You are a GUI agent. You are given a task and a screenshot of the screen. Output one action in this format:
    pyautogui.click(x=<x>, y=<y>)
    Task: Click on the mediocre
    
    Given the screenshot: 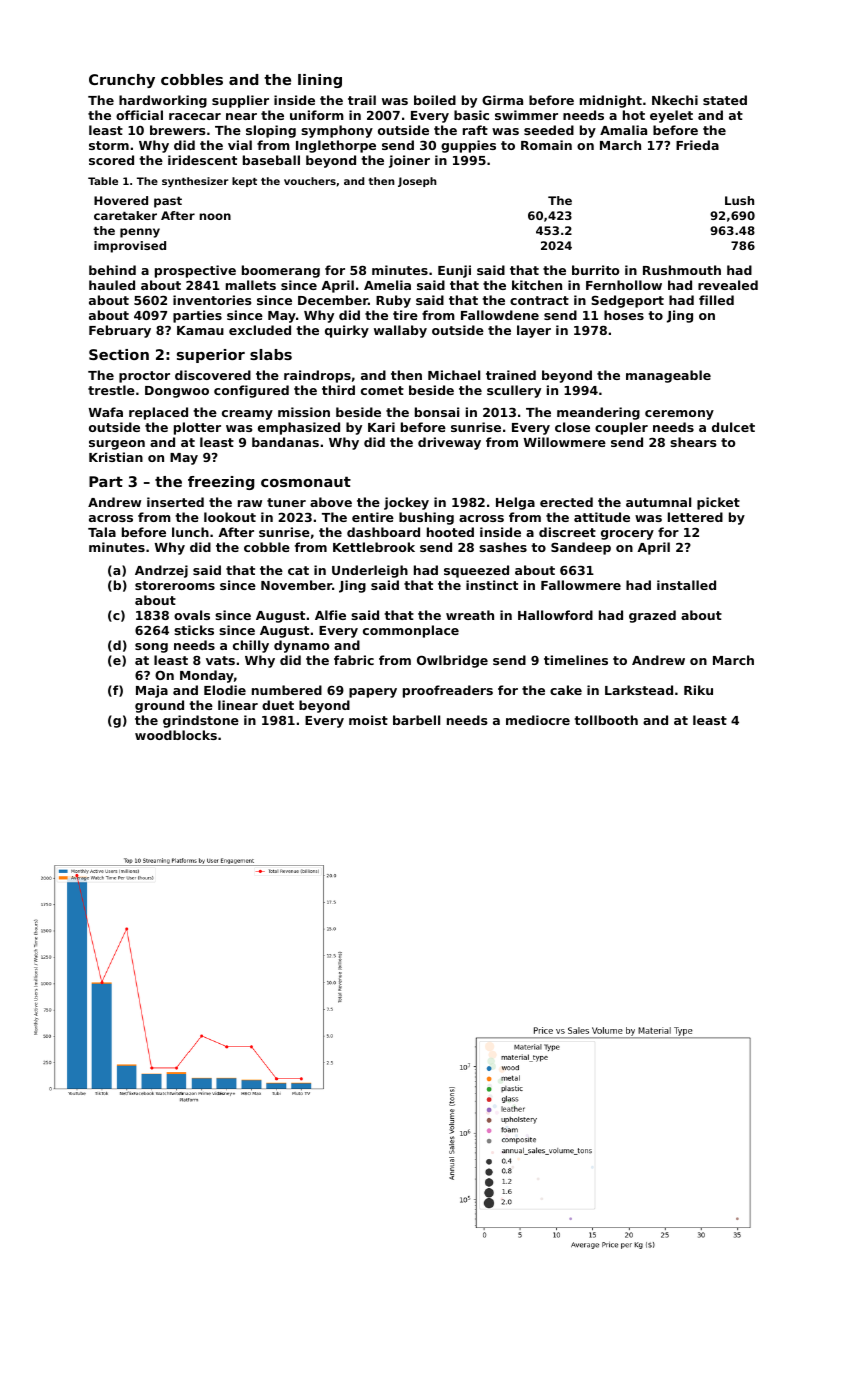 What is the action you would take?
    pyautogui.click(x=538, y=720)
